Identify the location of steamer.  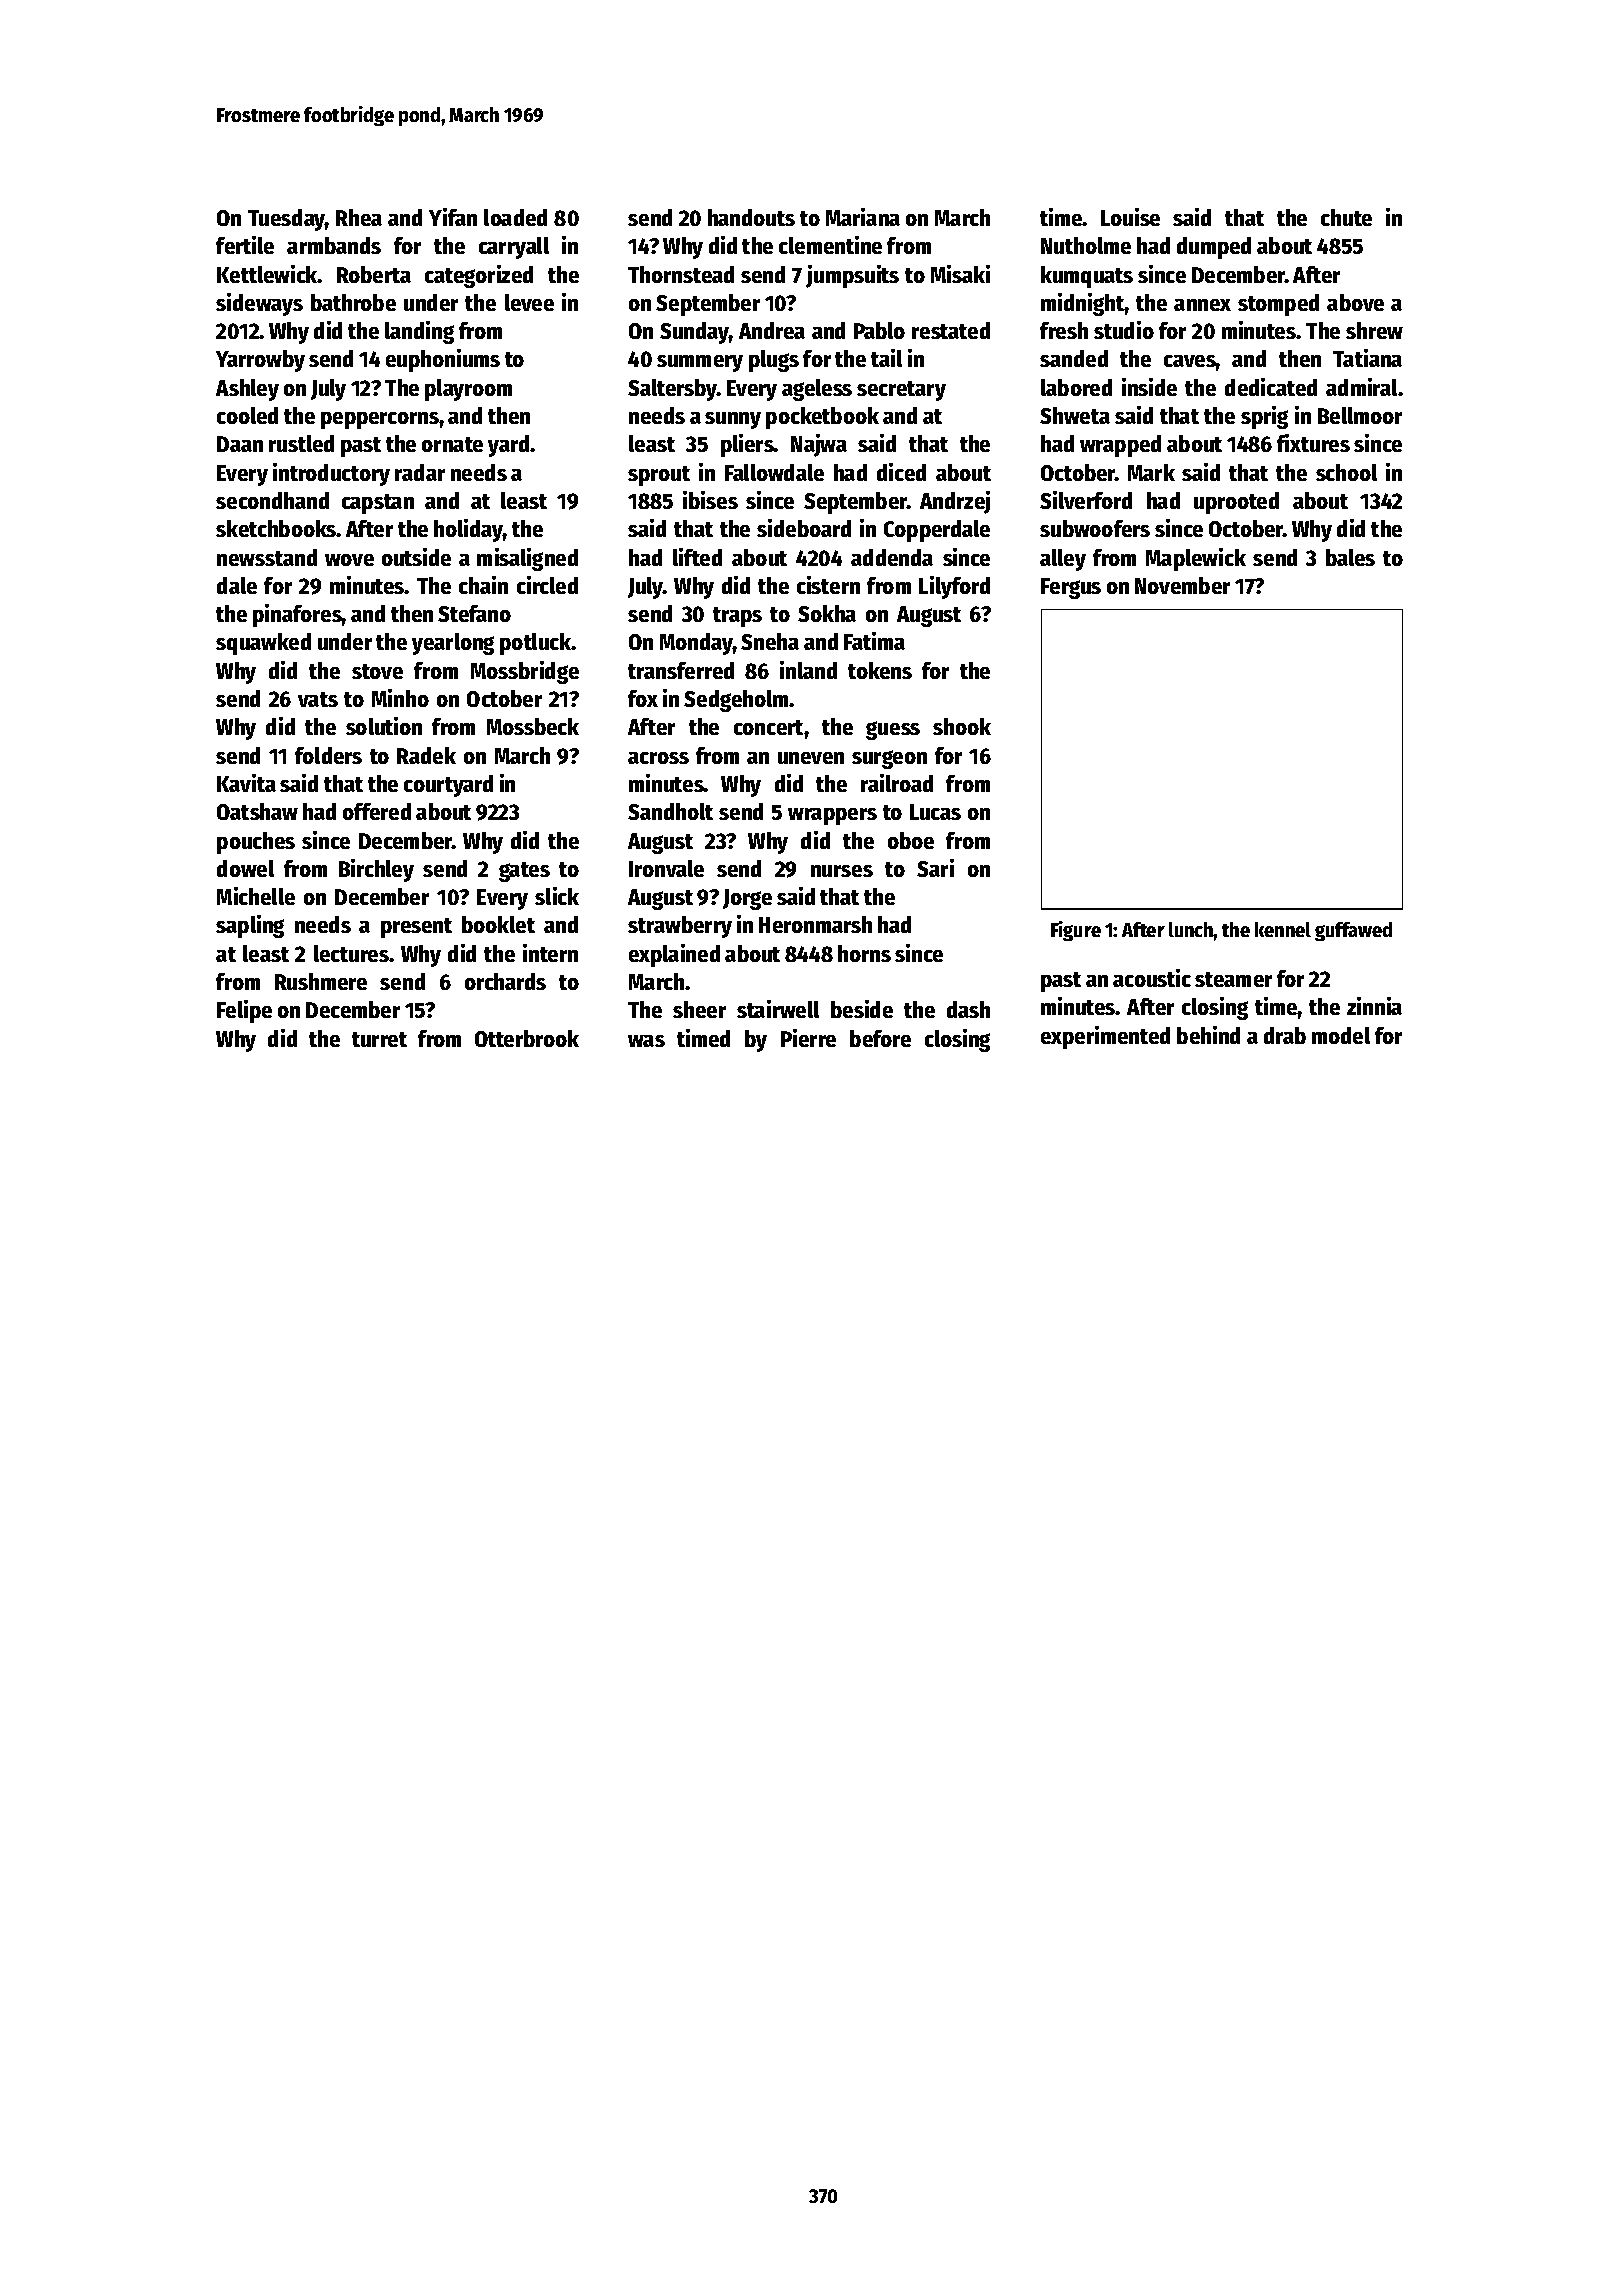
(1233, 979).
